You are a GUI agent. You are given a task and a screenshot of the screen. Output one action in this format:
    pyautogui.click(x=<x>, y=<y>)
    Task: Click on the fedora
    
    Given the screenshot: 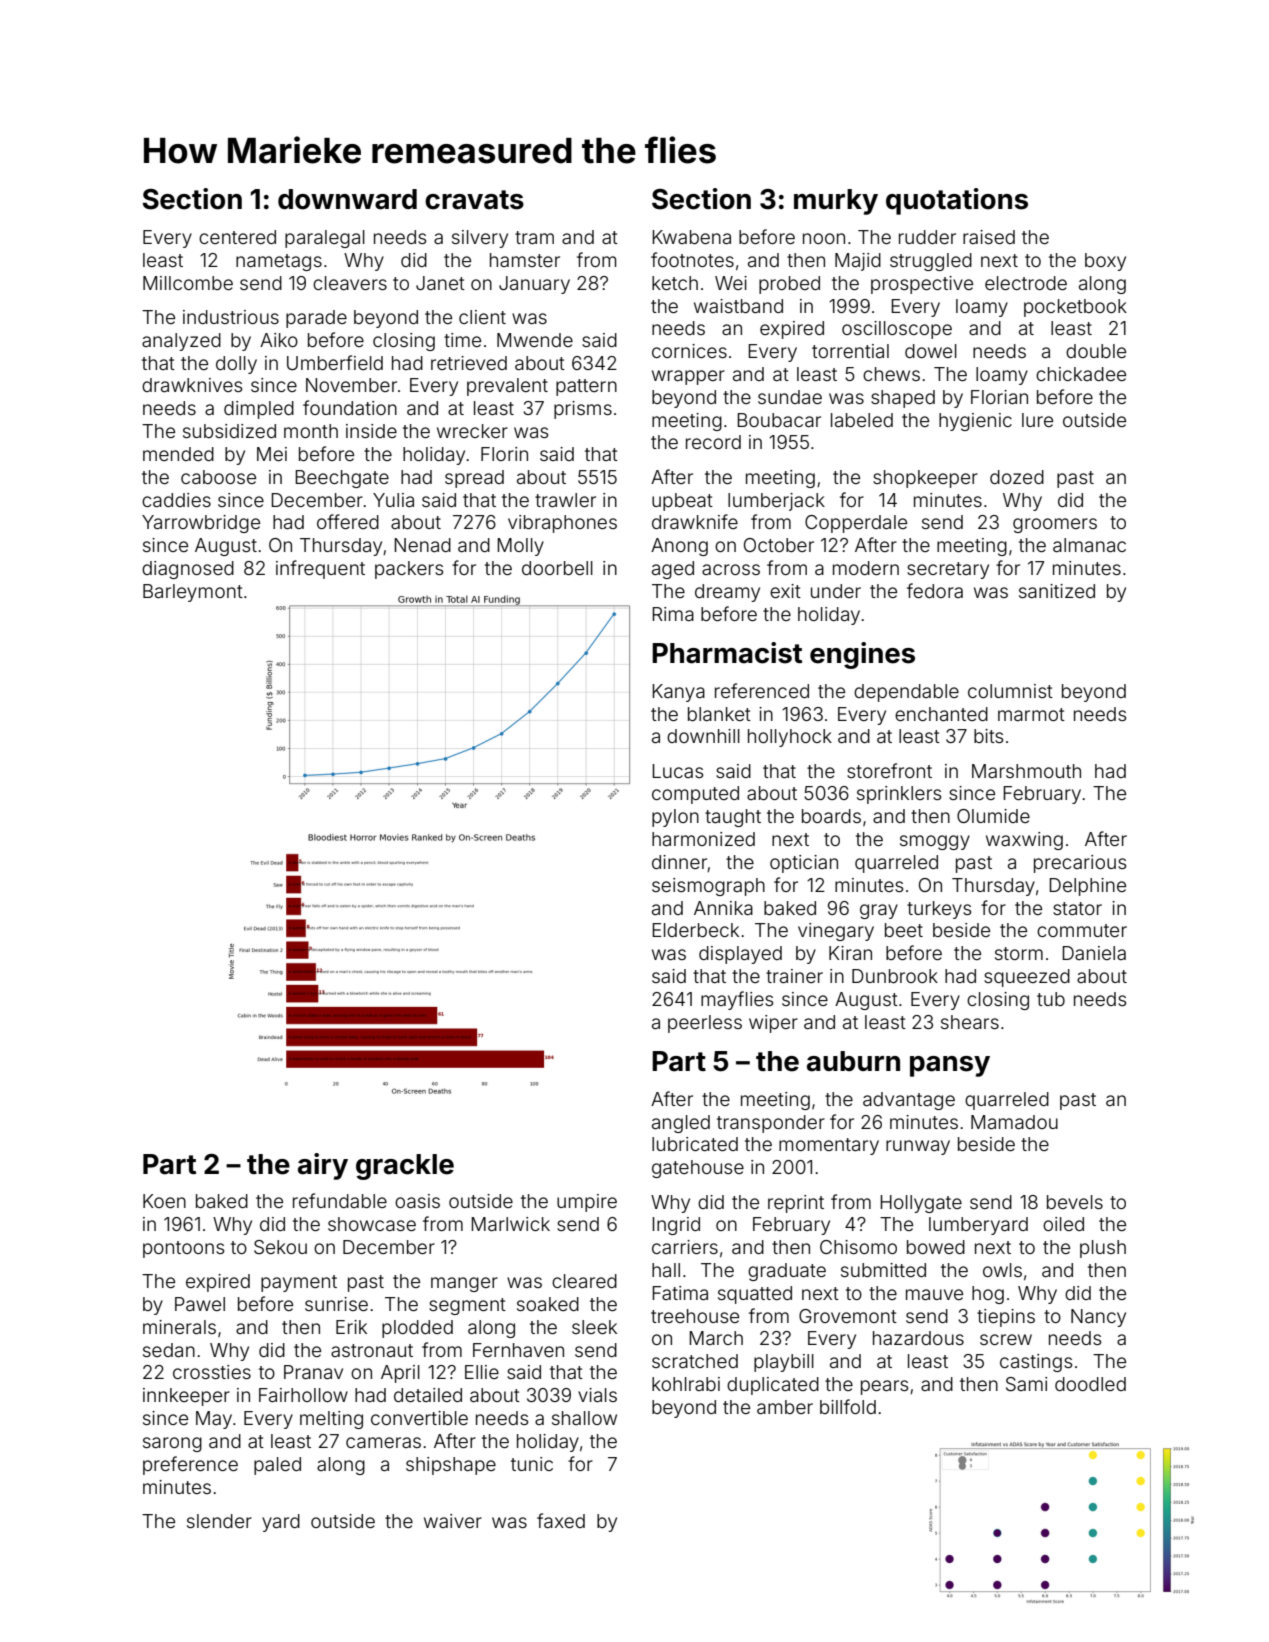 What is the action you would take?
    pyautogui.click(x=935, y=590)
